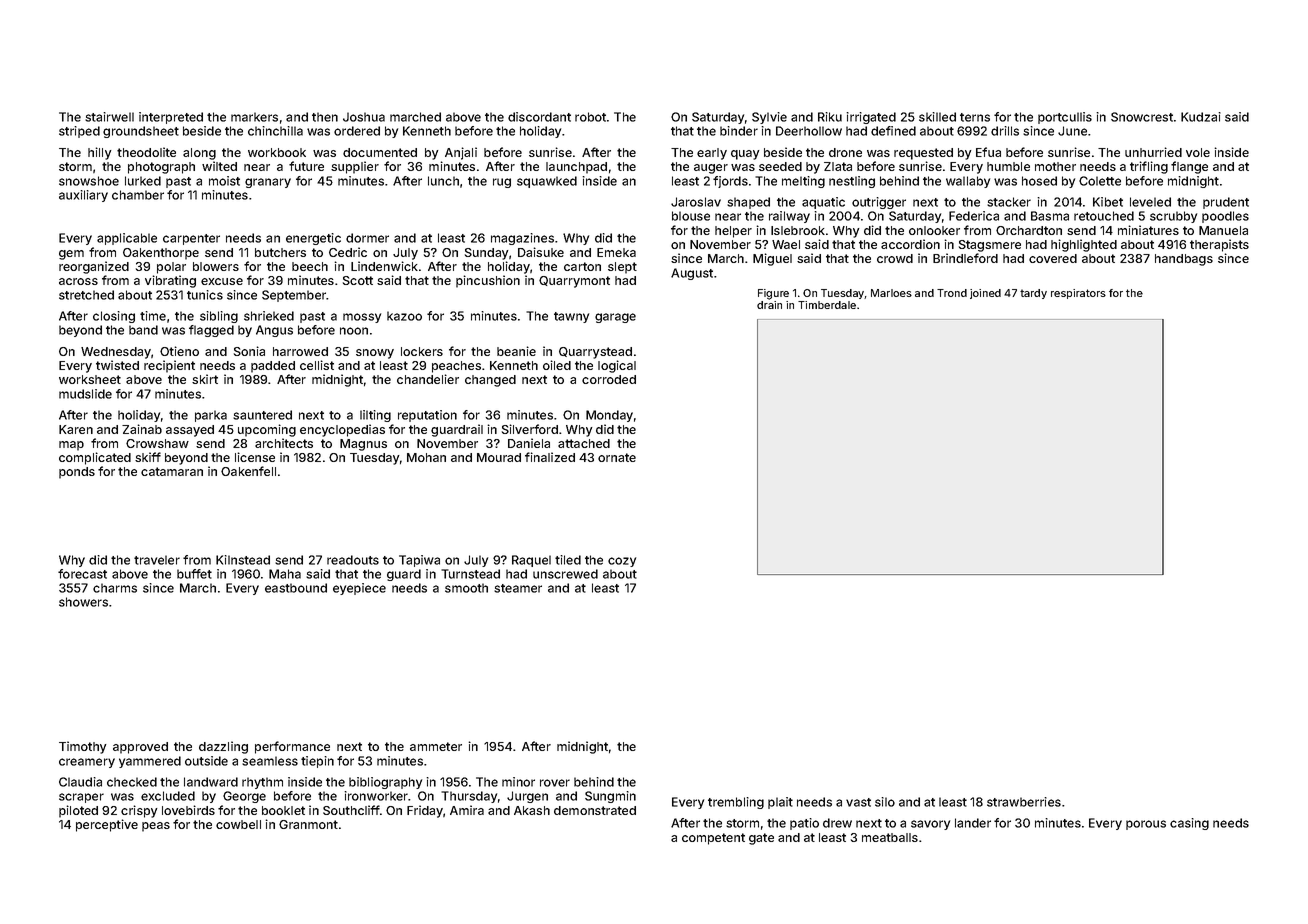  Describe the element at coordinates (132, 782) in the screenshot. I see `checked` at that location.
